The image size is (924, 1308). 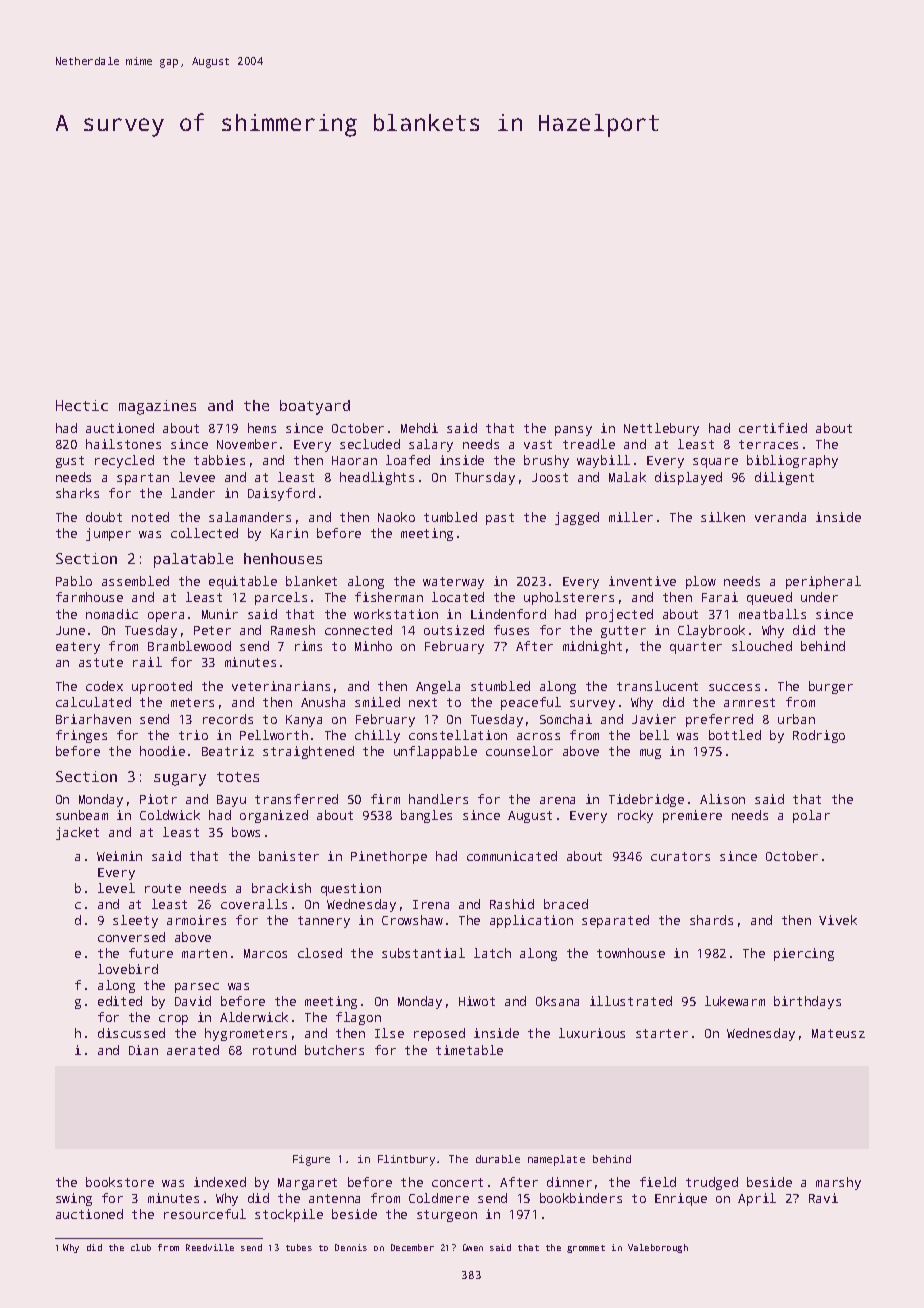 What do you see at coordinates (315, 407) in the image?
I see `boatyard` at bounding box center [315, 407].
